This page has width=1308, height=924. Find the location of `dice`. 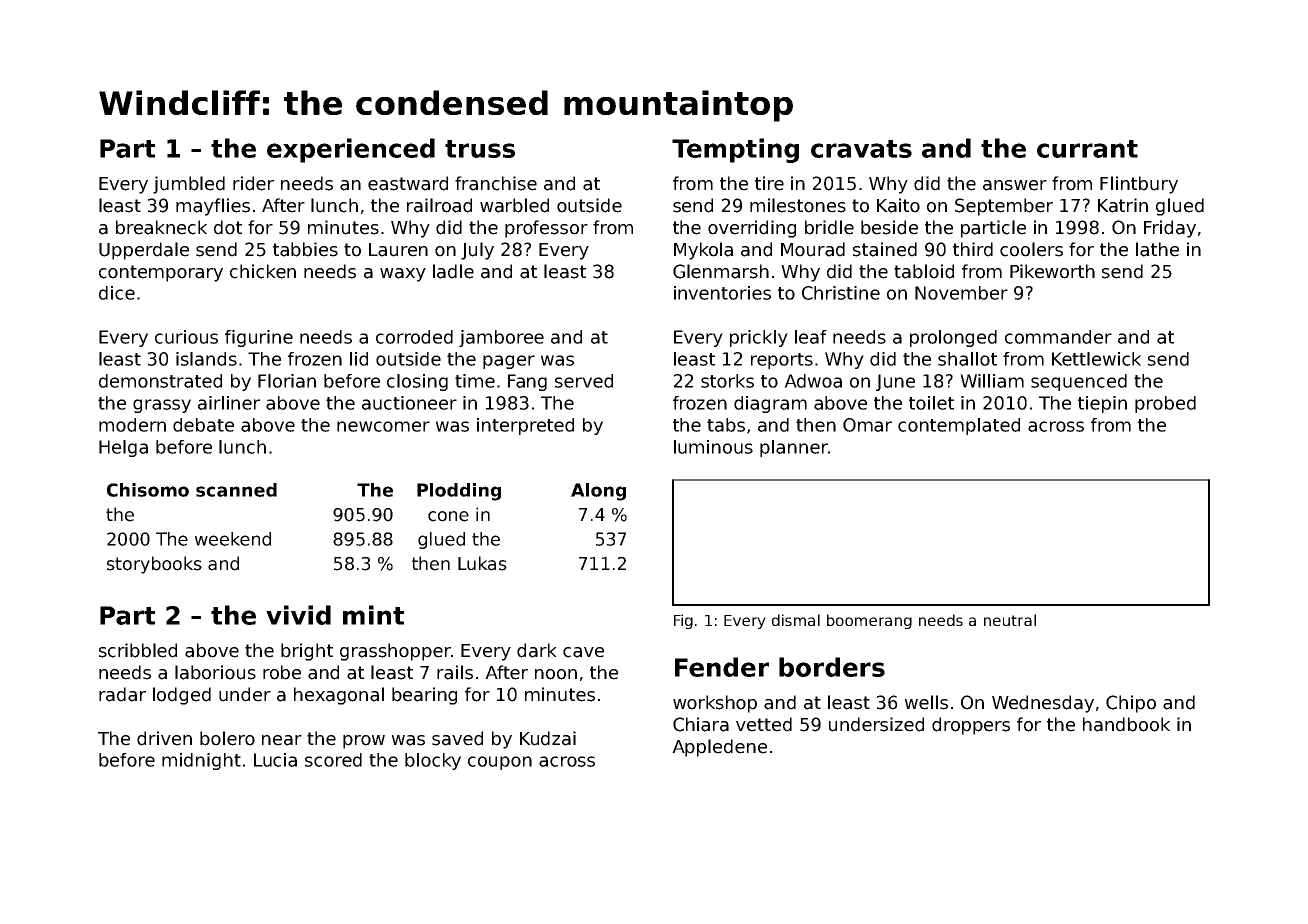

dice is located at coordinates (117, 293).
